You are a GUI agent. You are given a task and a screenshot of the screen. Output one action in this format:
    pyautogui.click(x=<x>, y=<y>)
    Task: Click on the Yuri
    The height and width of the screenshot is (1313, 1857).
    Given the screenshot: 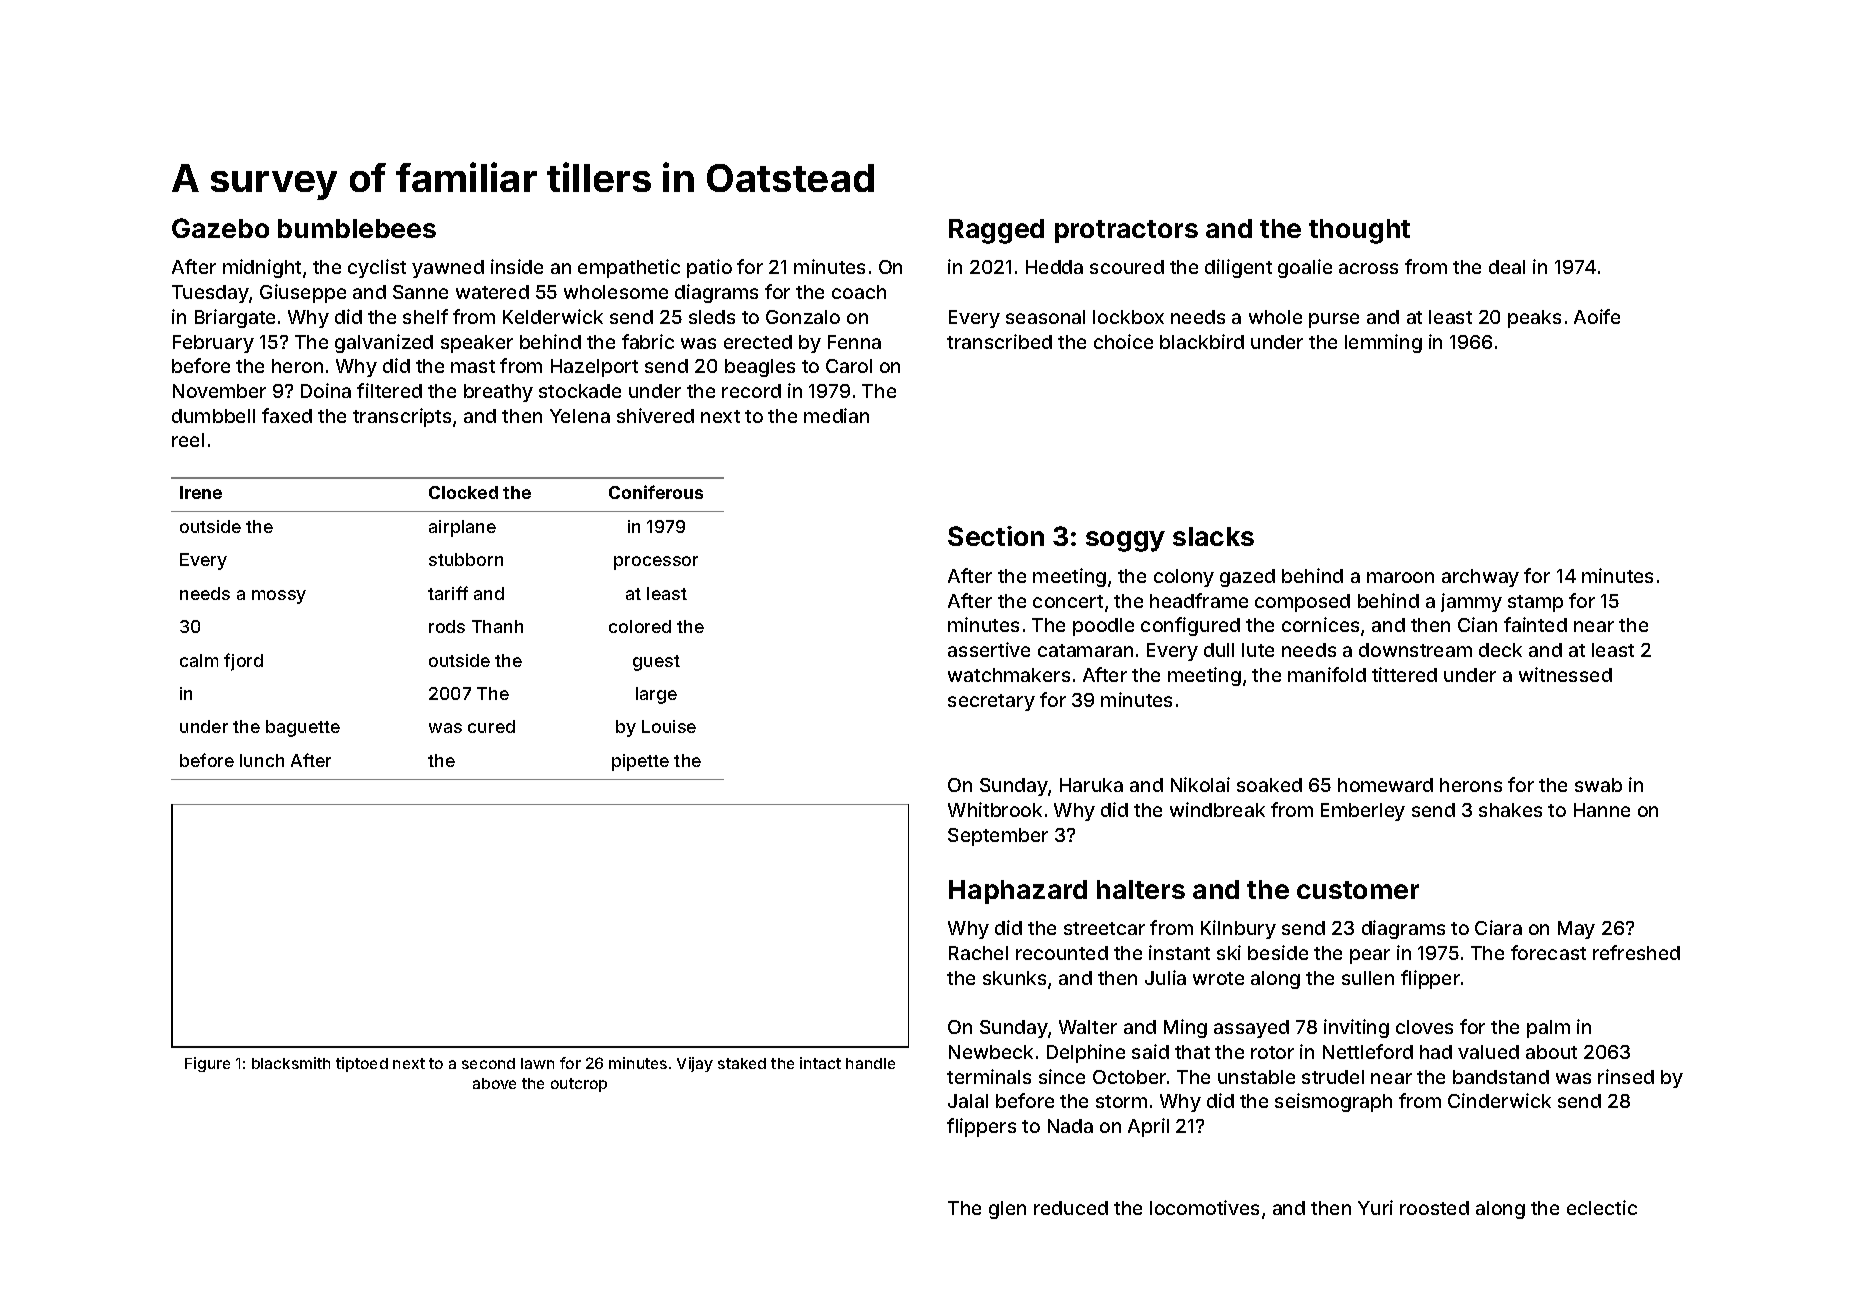 What is the action you would take?
    pyautogui.click(x=1375, y=1207)
